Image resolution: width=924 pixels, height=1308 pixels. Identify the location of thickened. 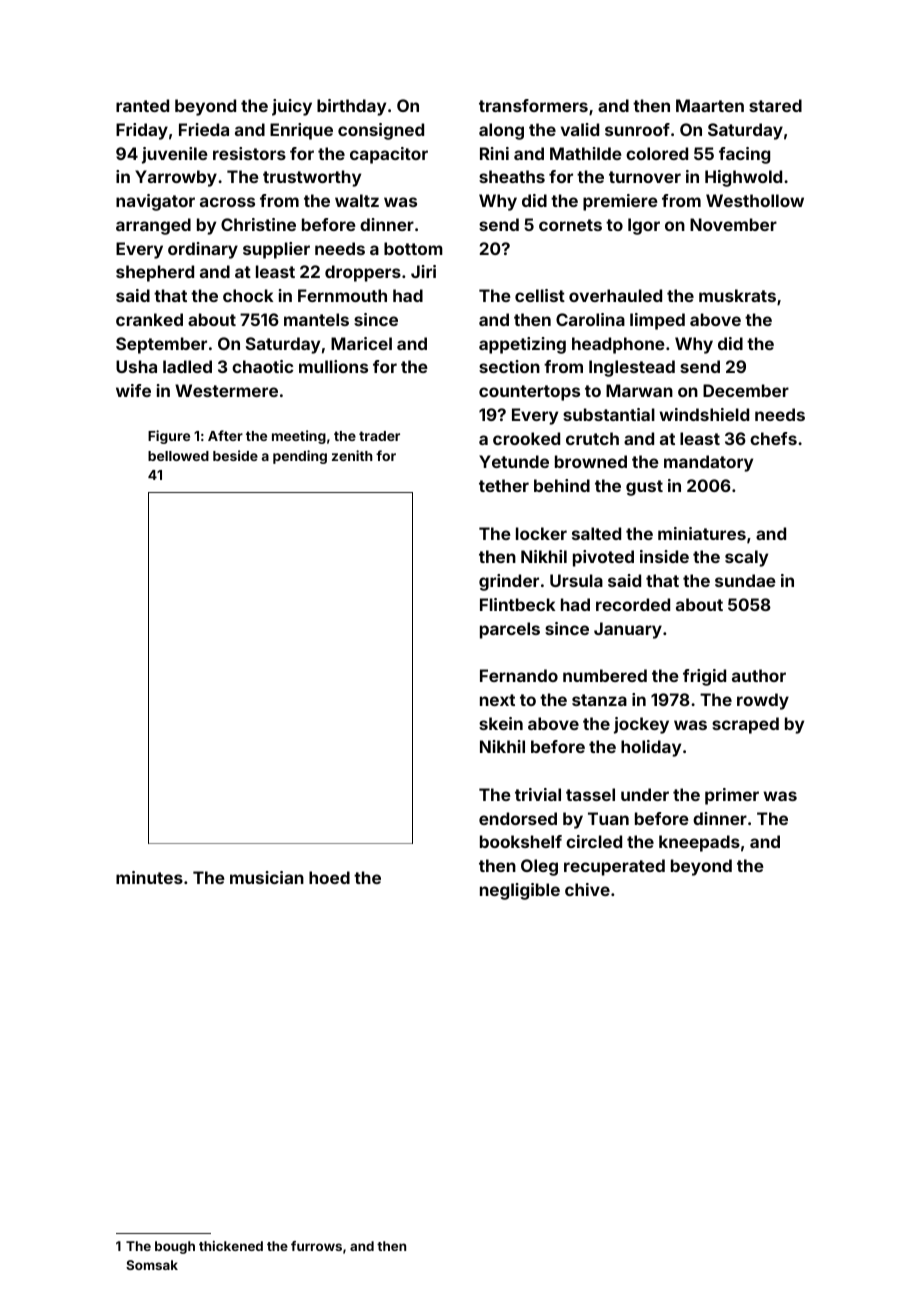
(231, 1246).
